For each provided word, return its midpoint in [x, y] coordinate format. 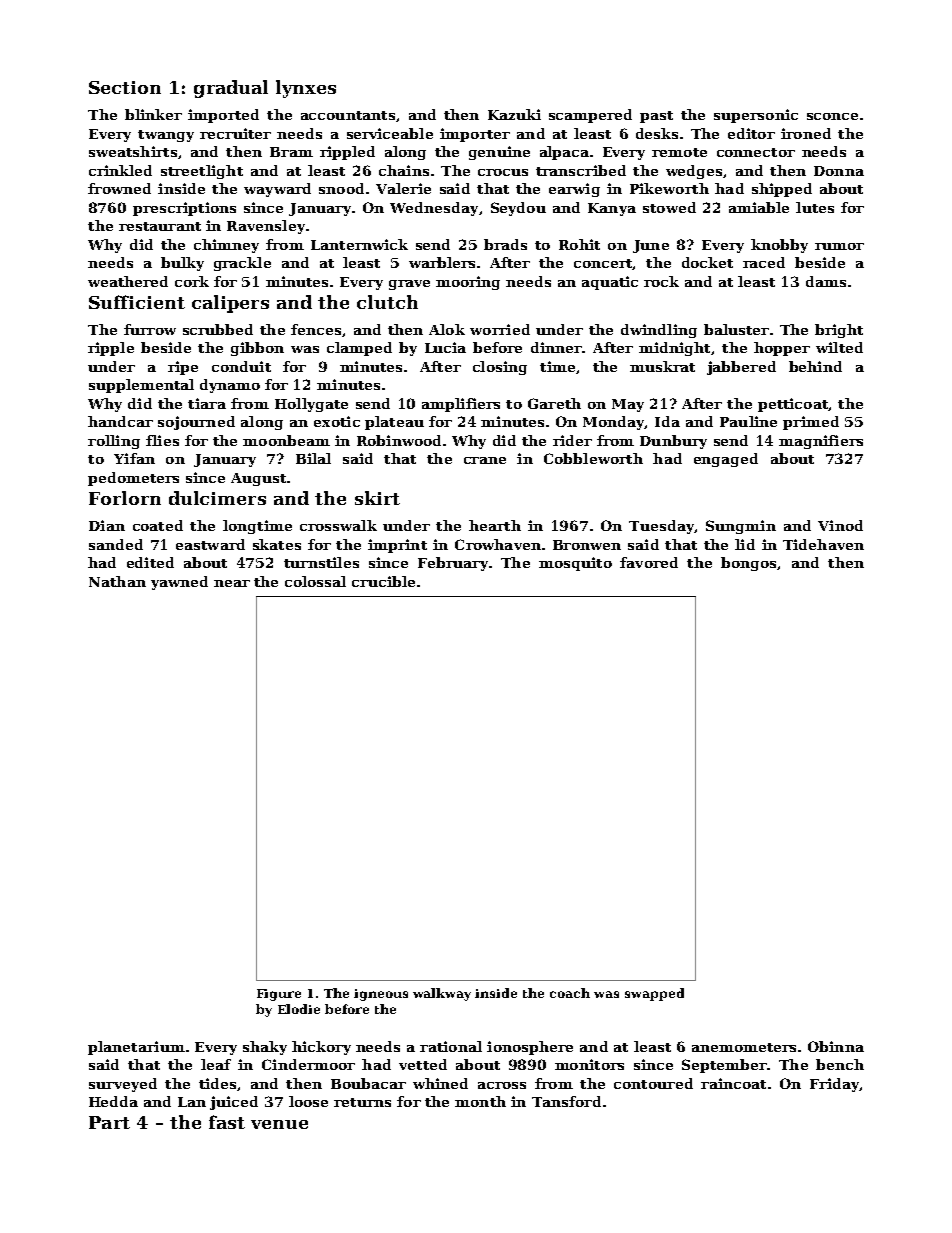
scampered [590, 116]
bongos [748, 564]
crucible [383, 581]
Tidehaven [823, 544]
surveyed [123, 1085]
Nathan [117, 581]
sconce [832, 116]
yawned [179, 583]
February [453, 564]
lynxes [306, 89]
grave [409, 285]
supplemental [141, 386]
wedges [694, 172]
